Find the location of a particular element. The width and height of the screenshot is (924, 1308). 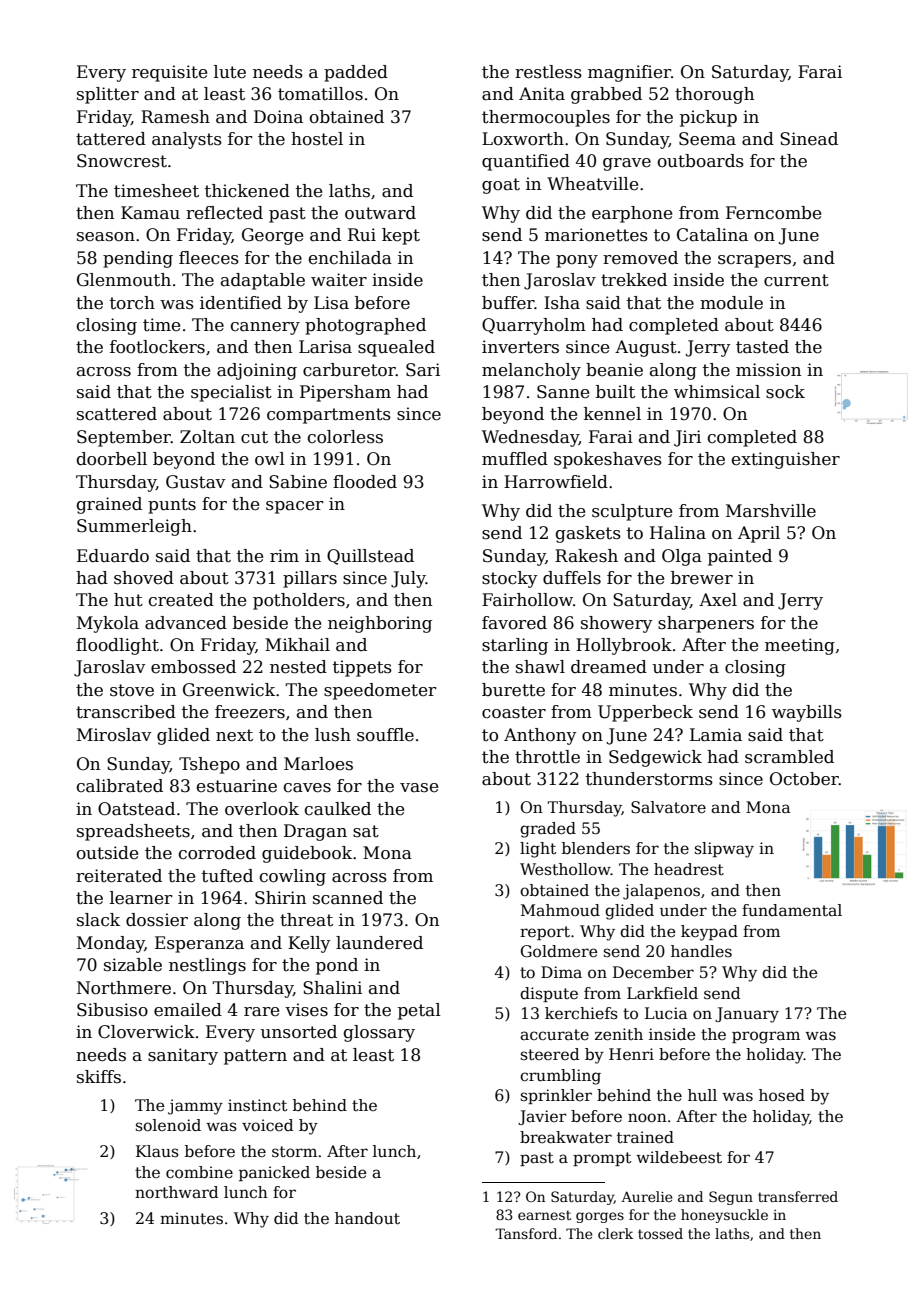

current is located at coordinates (796, 280).
